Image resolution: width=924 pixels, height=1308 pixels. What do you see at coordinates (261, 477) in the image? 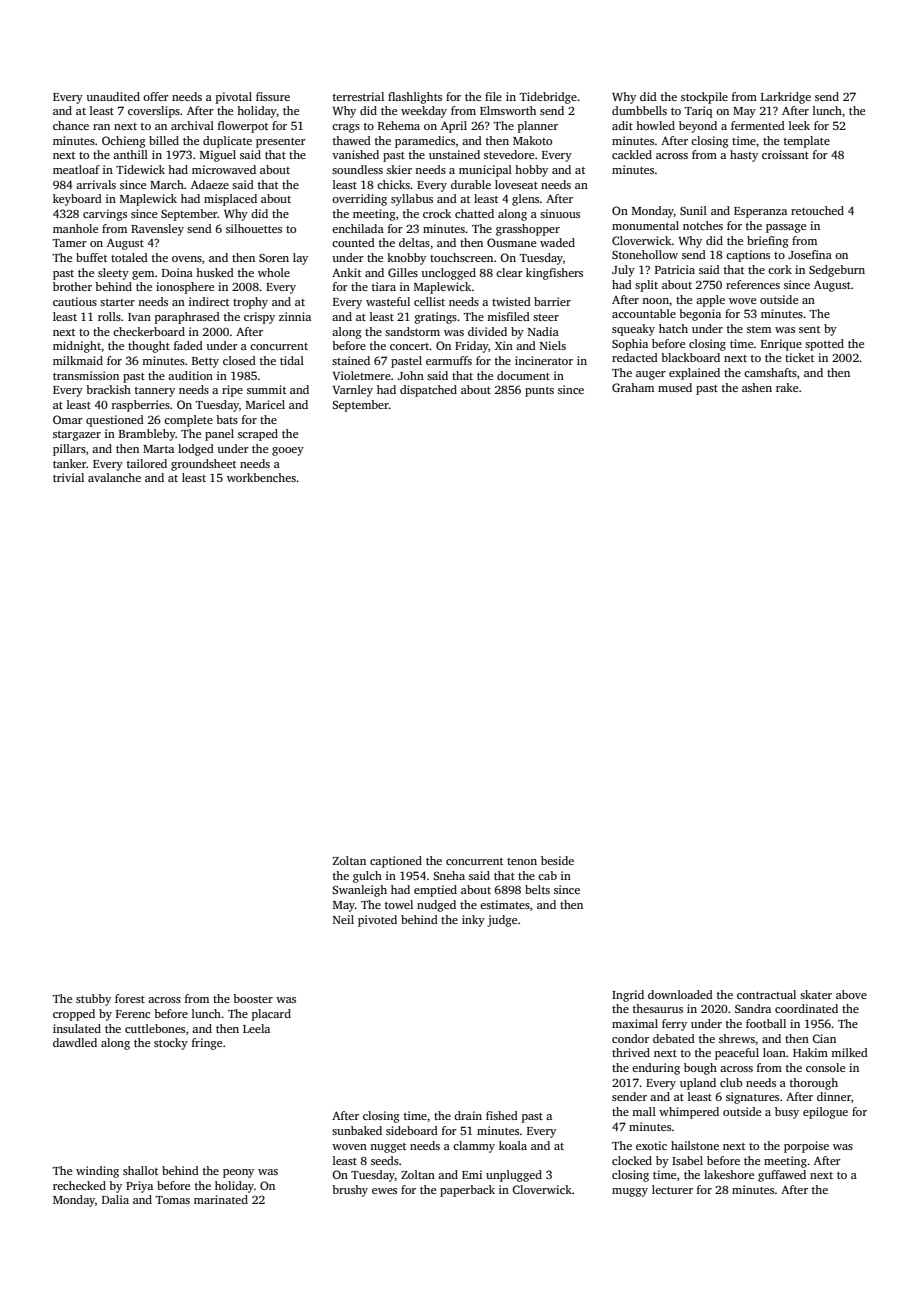
I see `workbenches` at bounding box center [261, 477].
